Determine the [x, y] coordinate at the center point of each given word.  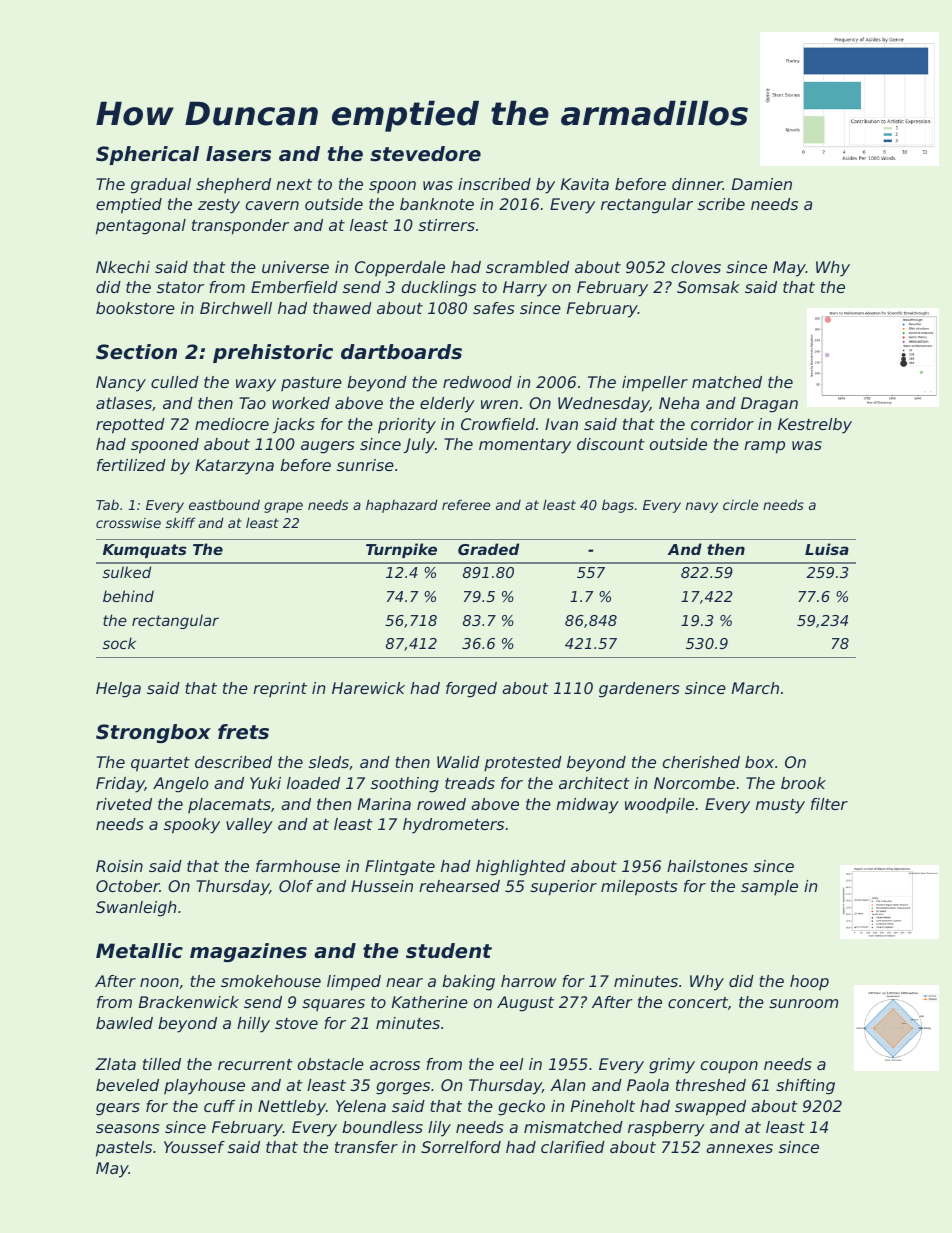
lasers [238, 154]
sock [119, 643]
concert [698, 1002]
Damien [762, 184]
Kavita [585, 184]
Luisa [827, 549]
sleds [329, 762]
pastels [124, 1149]
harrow [529, 981]
